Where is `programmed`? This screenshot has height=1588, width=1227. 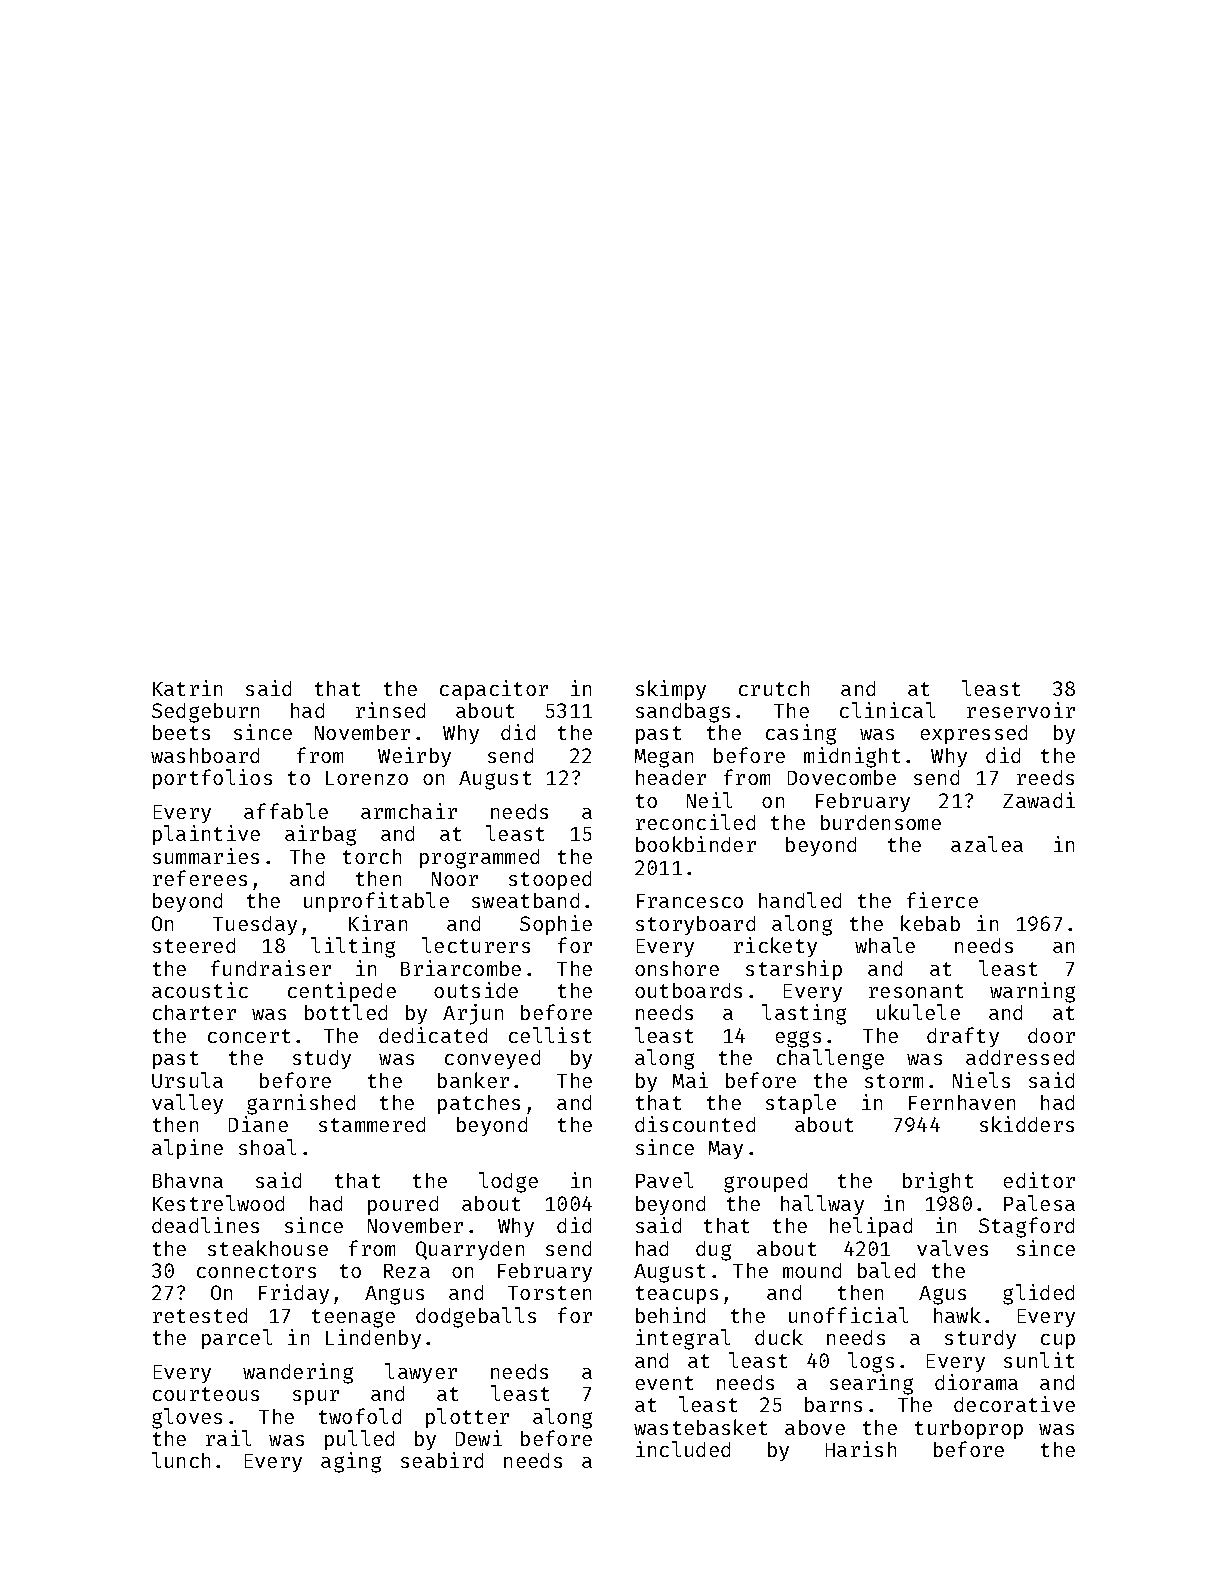
programmed is located at coordinates (479, 859).
